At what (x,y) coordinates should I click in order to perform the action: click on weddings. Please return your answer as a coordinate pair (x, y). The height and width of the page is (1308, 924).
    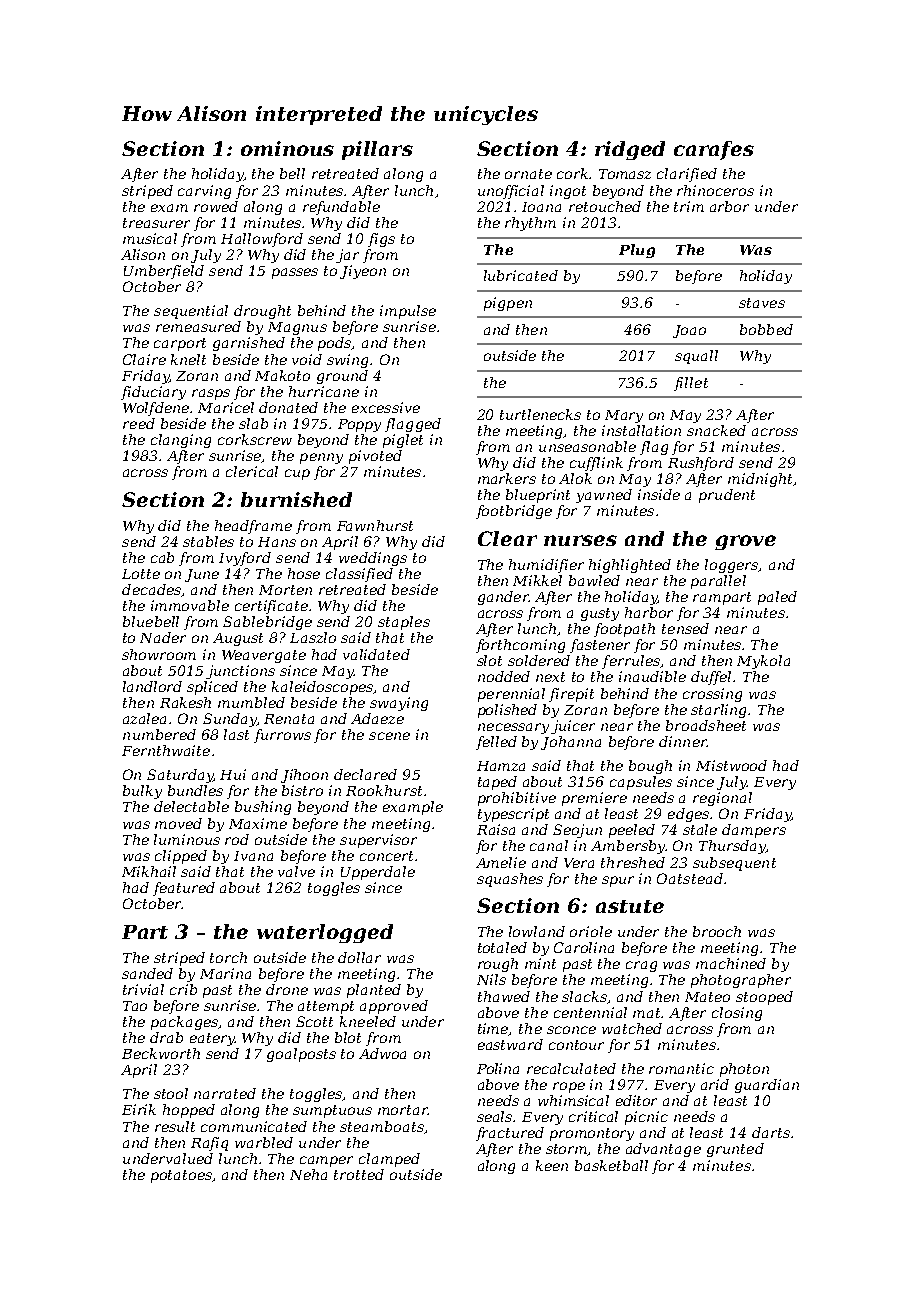
    Looking at the image, I should click on (373, 559).
